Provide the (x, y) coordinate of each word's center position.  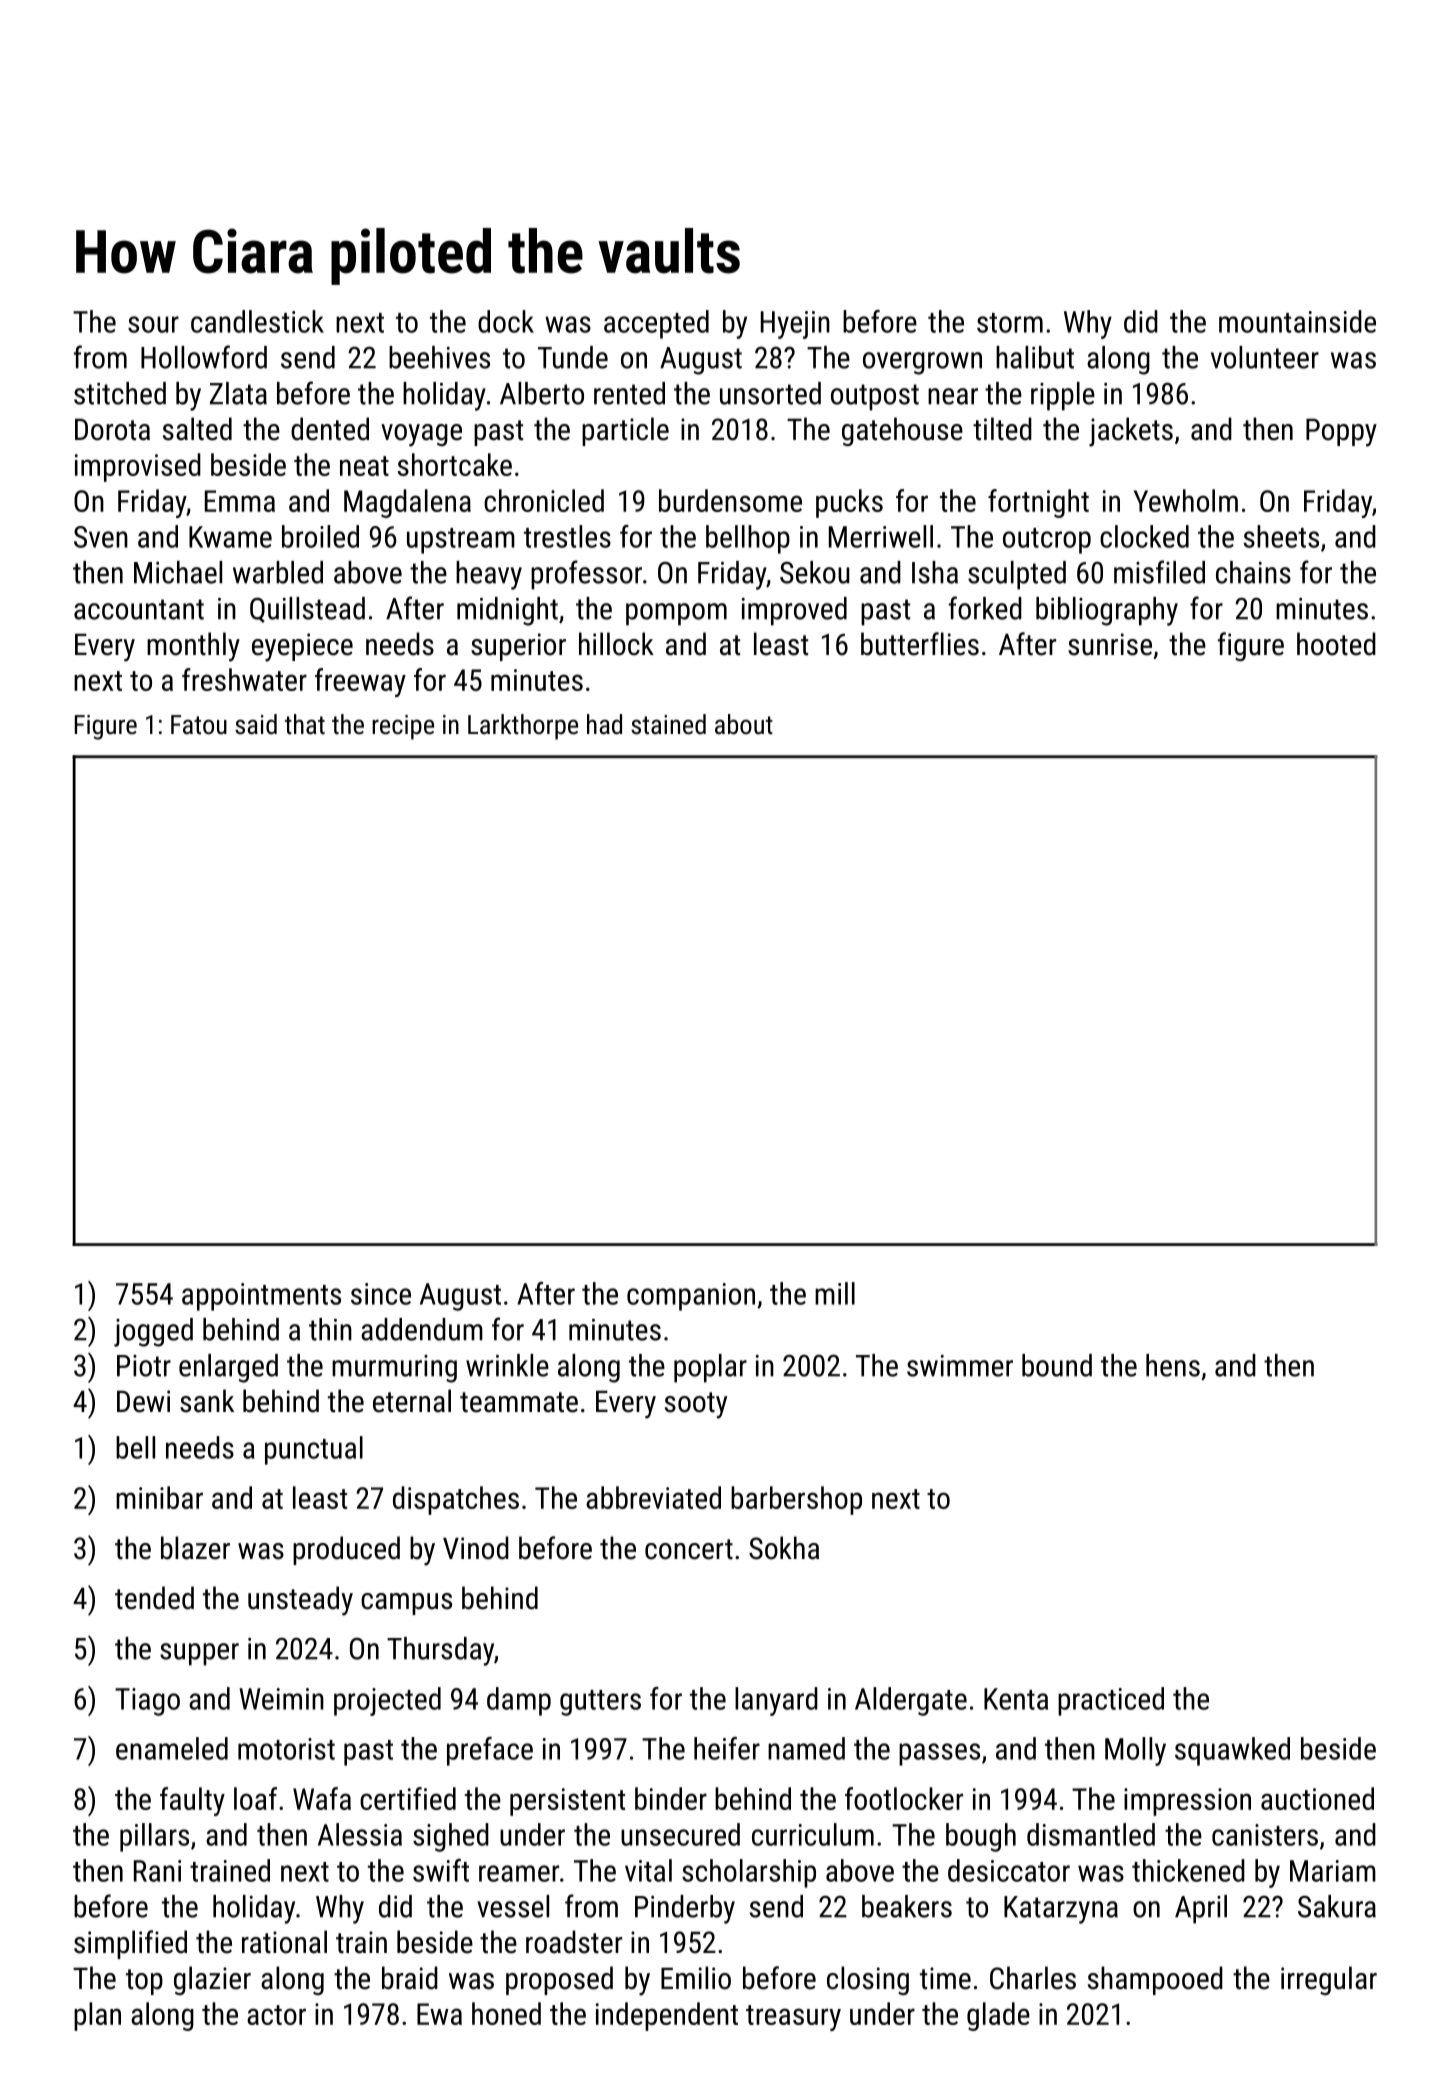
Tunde (573, 357)
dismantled (1091, 1834)
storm (1010, 323)
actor (276, 2015)
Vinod (476, 1548)
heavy (489, 575)
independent (667, 2016)
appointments (261, 1297)
